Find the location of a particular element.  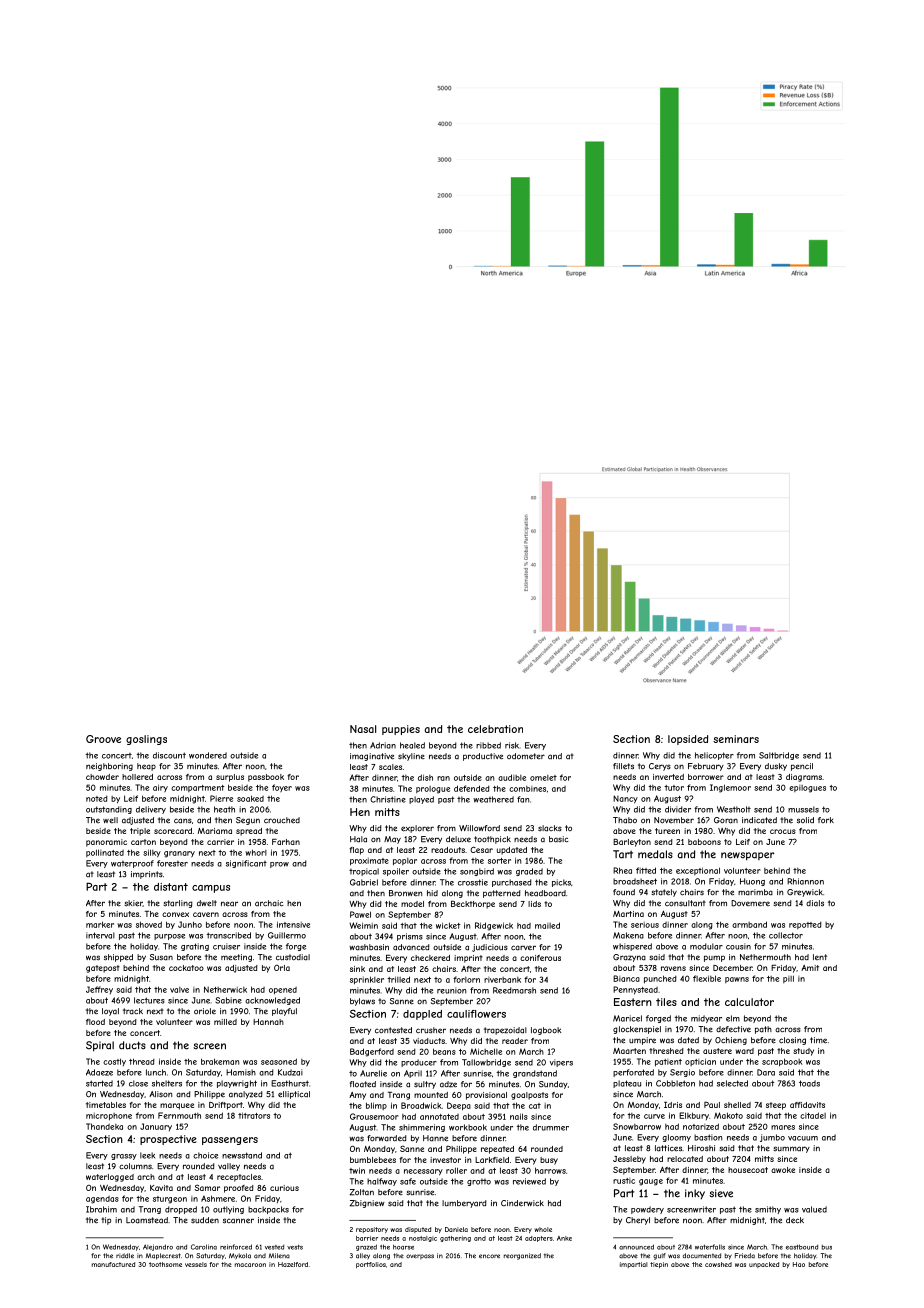

Nasal is located at coordinates (363, 729).
